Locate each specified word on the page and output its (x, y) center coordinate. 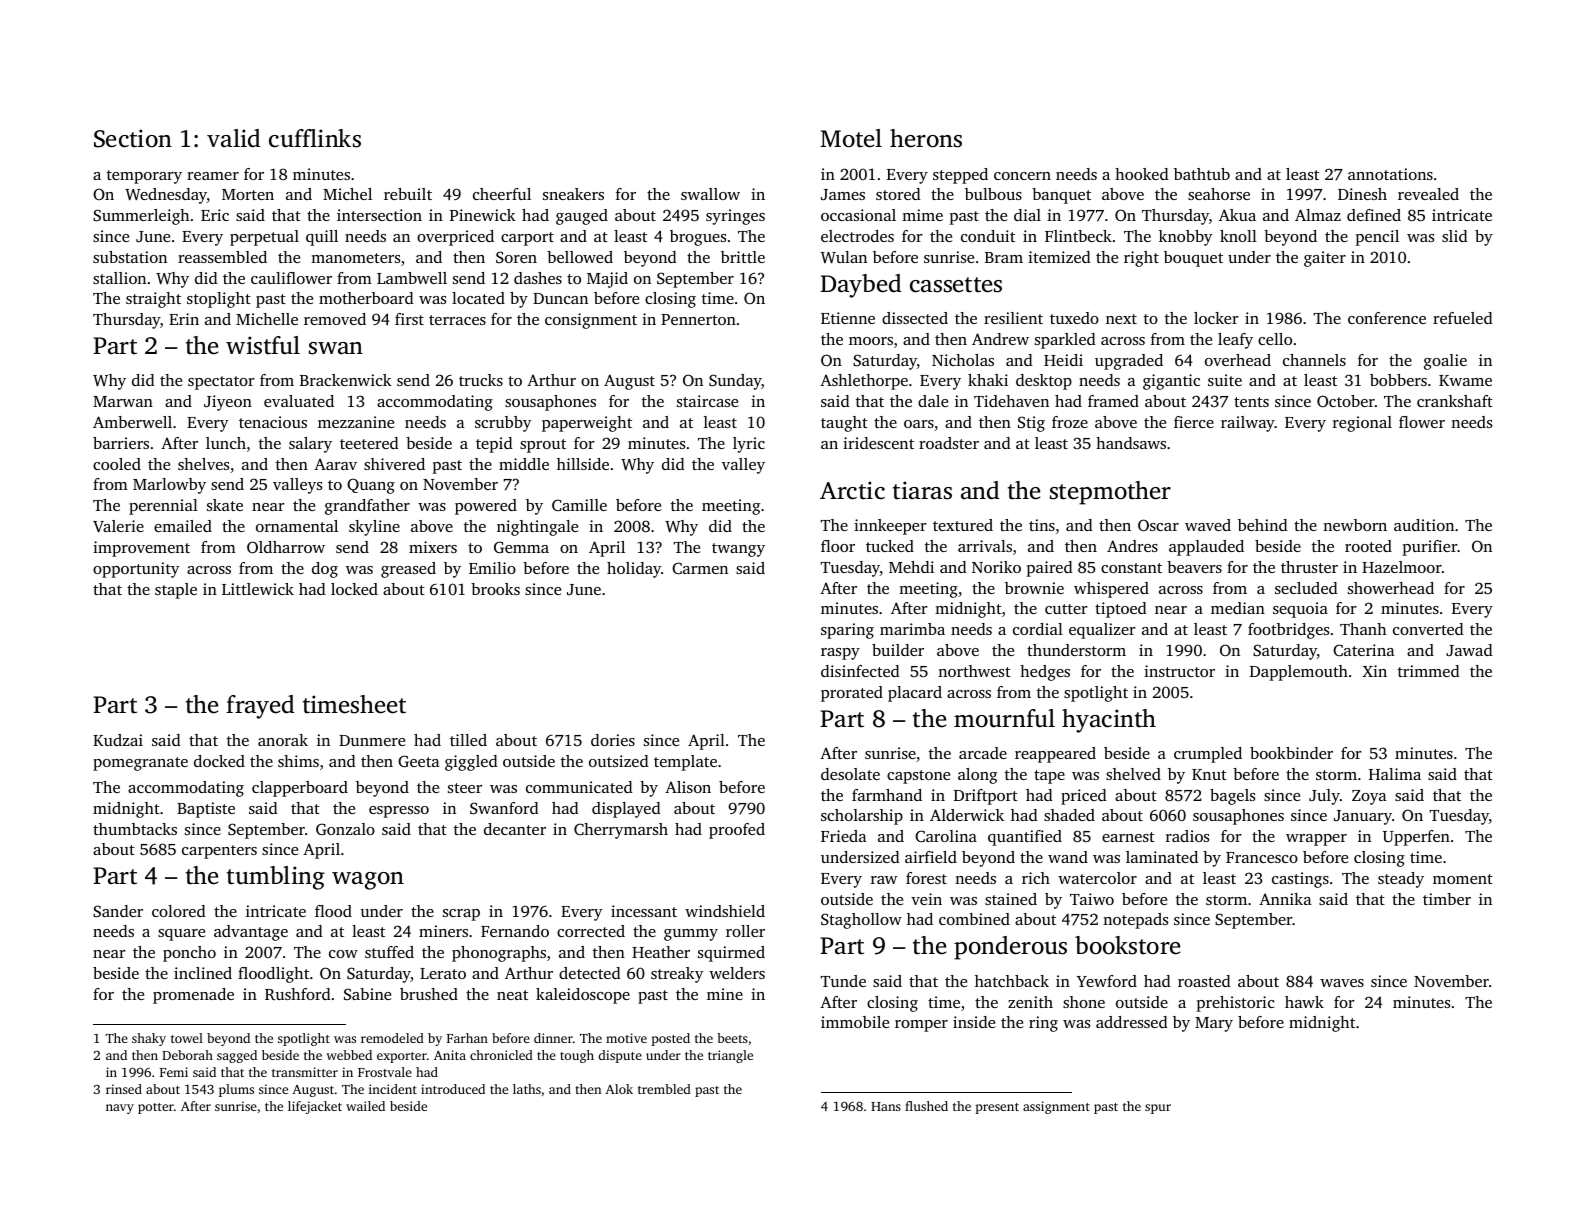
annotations (1390, 174)
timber (1447, 899)
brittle (743, 257)
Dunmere (372, 740)
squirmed (731, 954)
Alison (688, 787)
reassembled (222, 257)
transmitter (305, 1072)
